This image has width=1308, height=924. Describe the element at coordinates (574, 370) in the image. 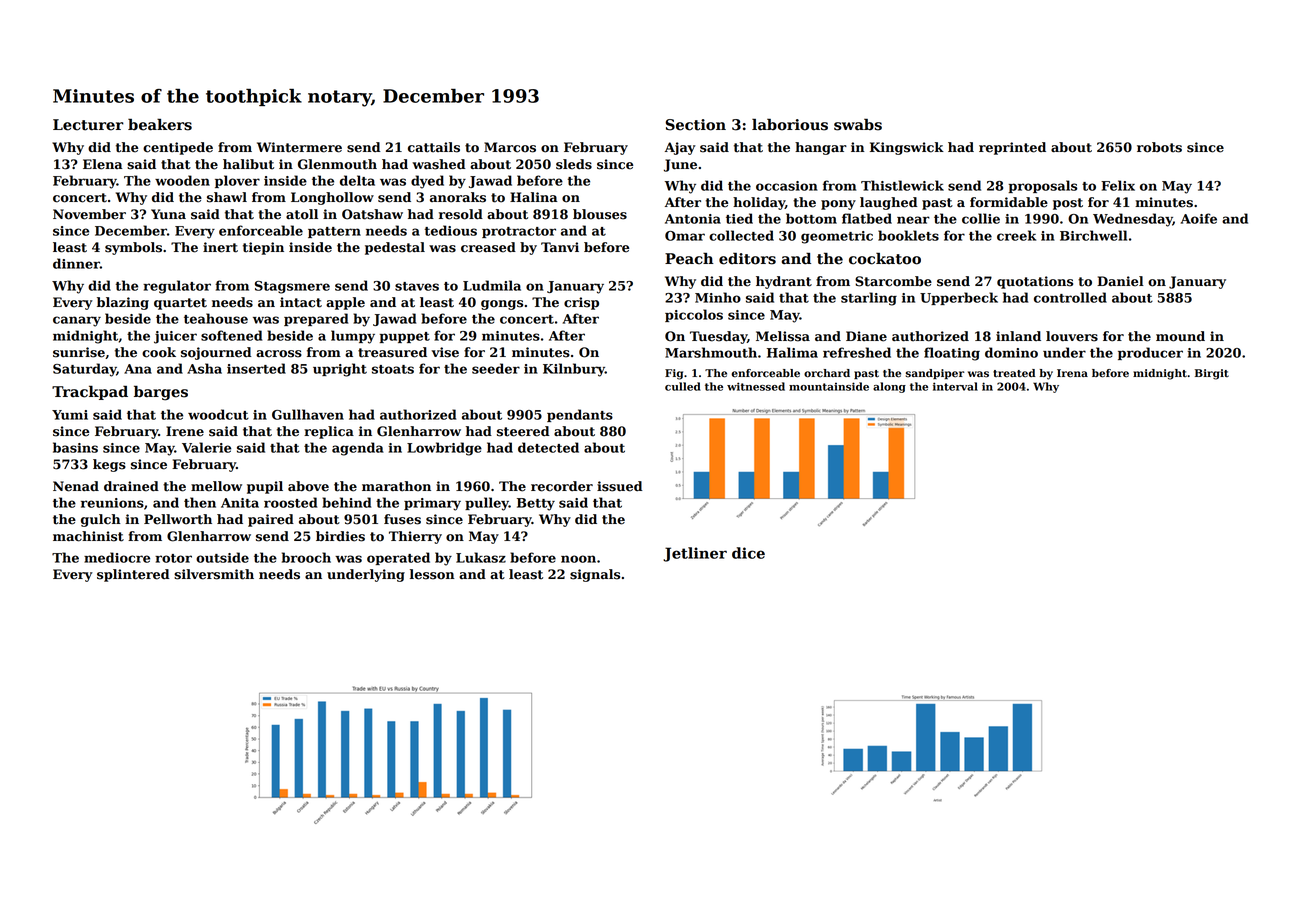

I see `Kilnbury` at that location.
